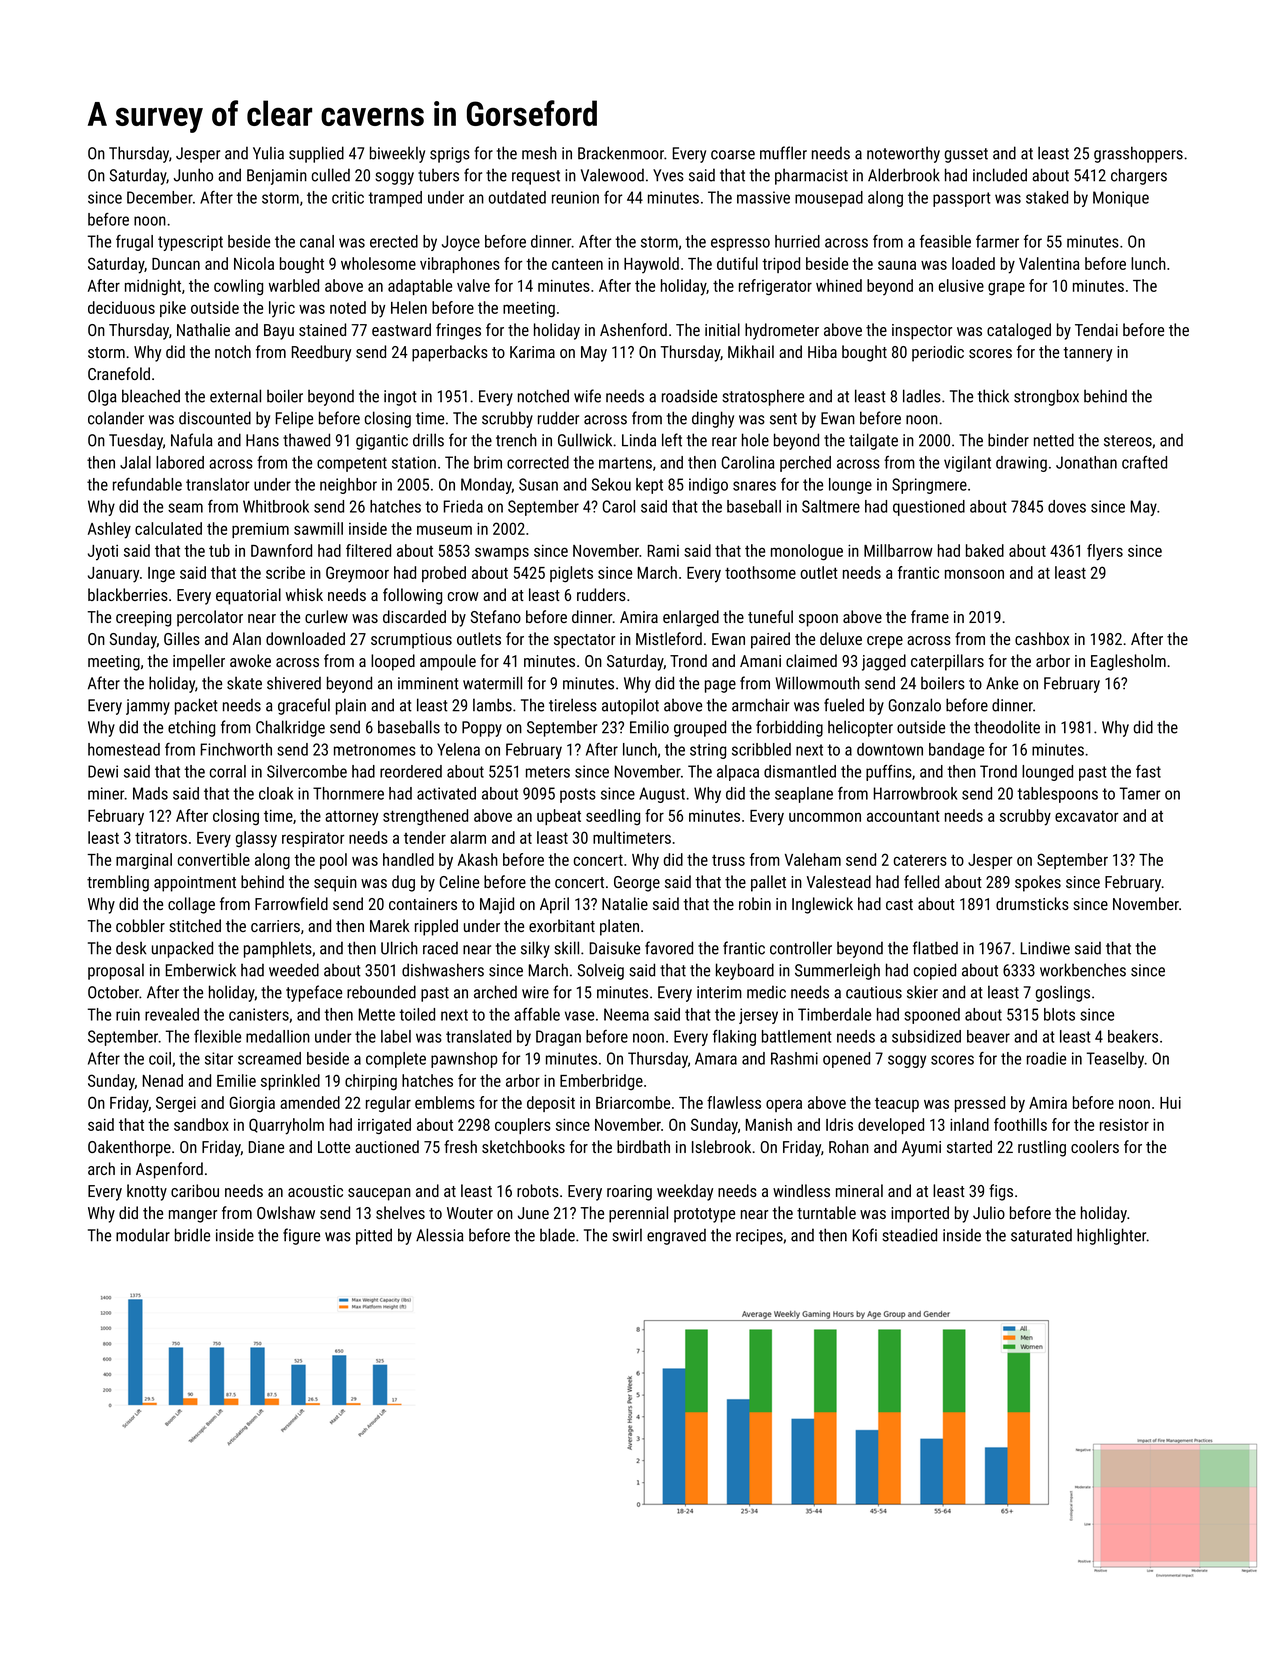 Image resolution: width=1280 pixels, height=1656 pixels. What do you see at coordinates (626, 1014) in the screenshot?
I see `Neema` at bounding box center [626, 1014].
